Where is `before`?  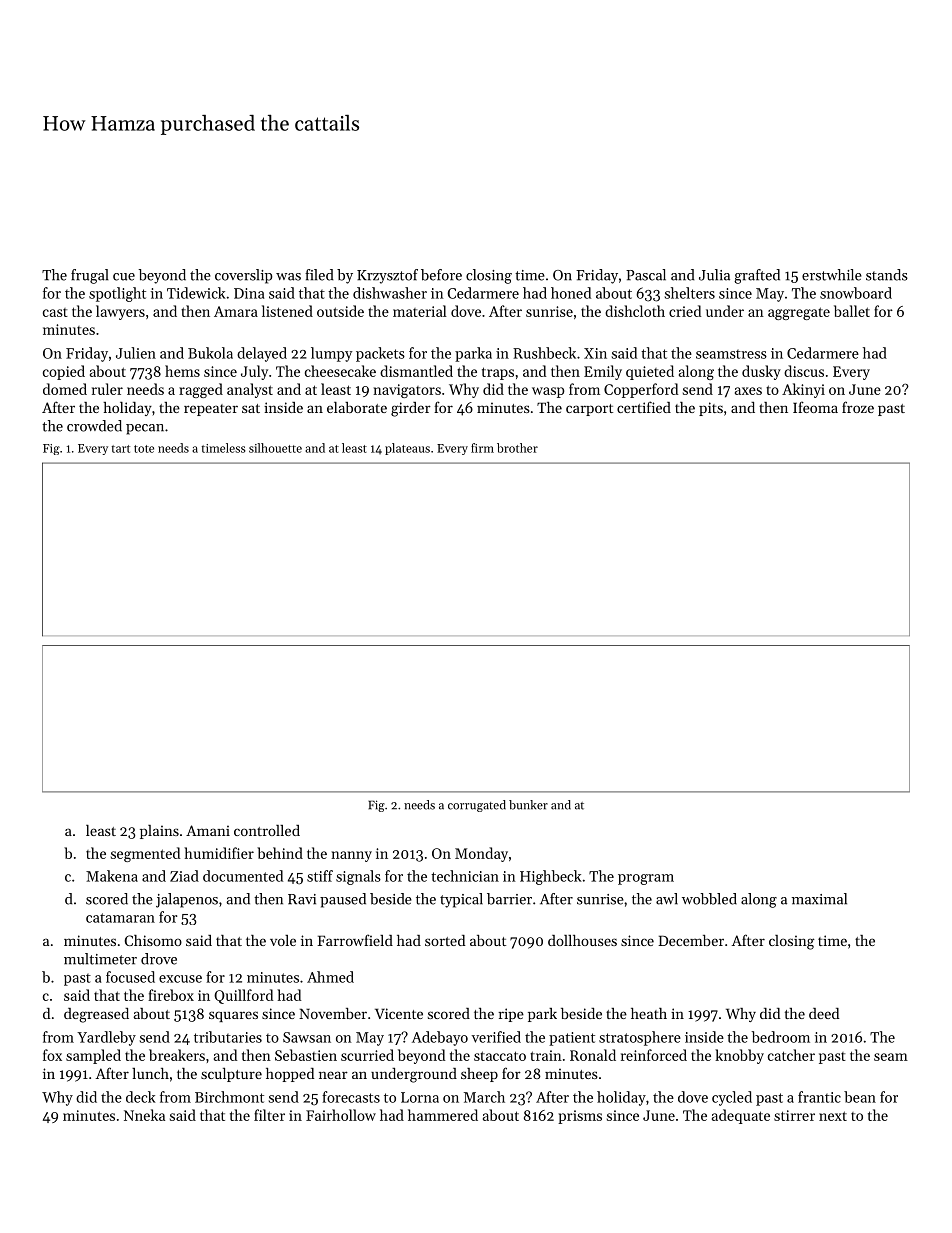
before is located at coordinates (441, 275).
